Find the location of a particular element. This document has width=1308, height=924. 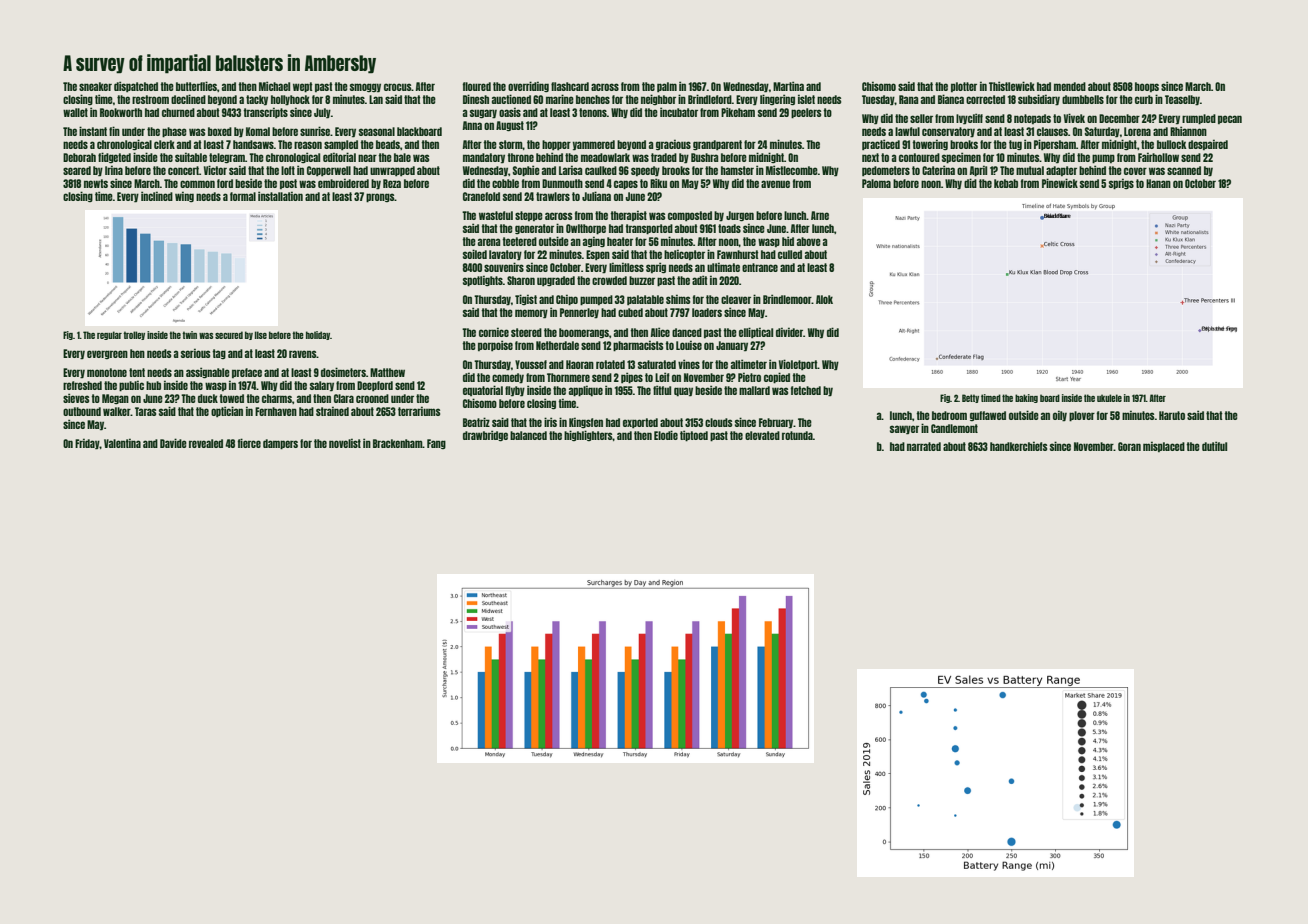

narrated is located at coordinates (924, 446).
